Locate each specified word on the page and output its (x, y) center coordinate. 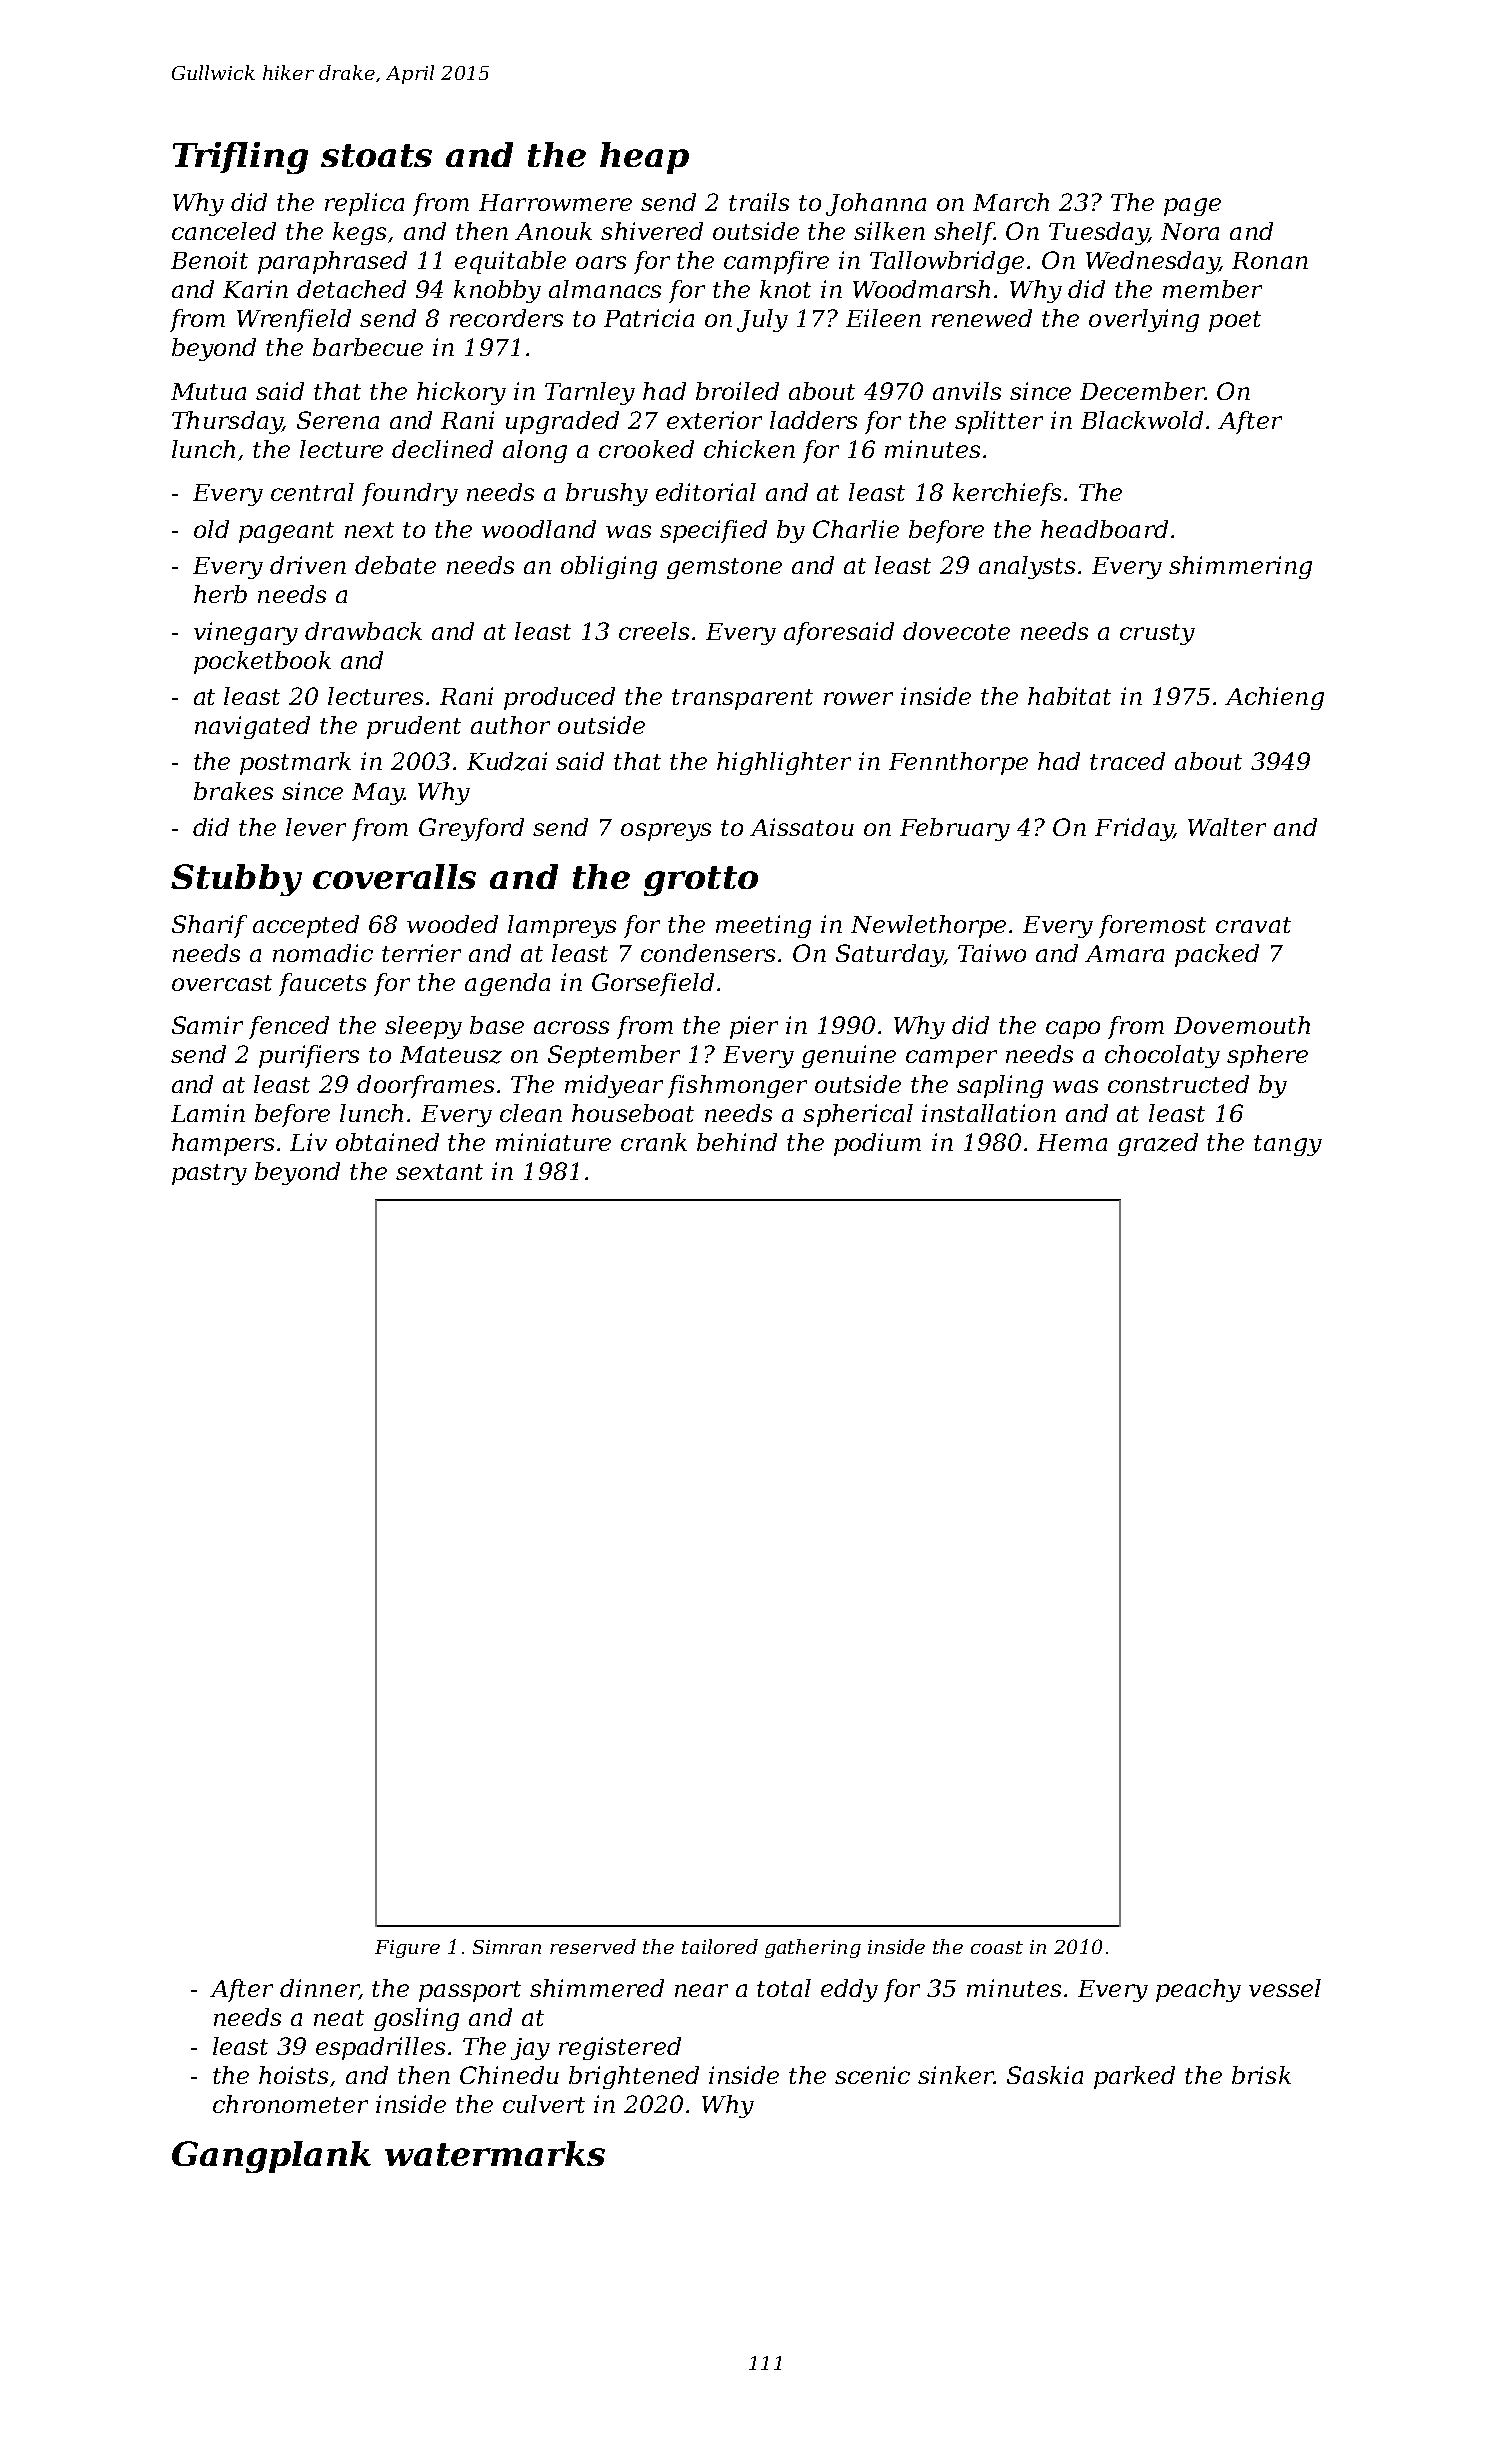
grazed (1158, 1144)
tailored (720, 1946)
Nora (1190, 231)
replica (364, 204)
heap (644, 158)
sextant (439, 1172)
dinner (319, 1988)
